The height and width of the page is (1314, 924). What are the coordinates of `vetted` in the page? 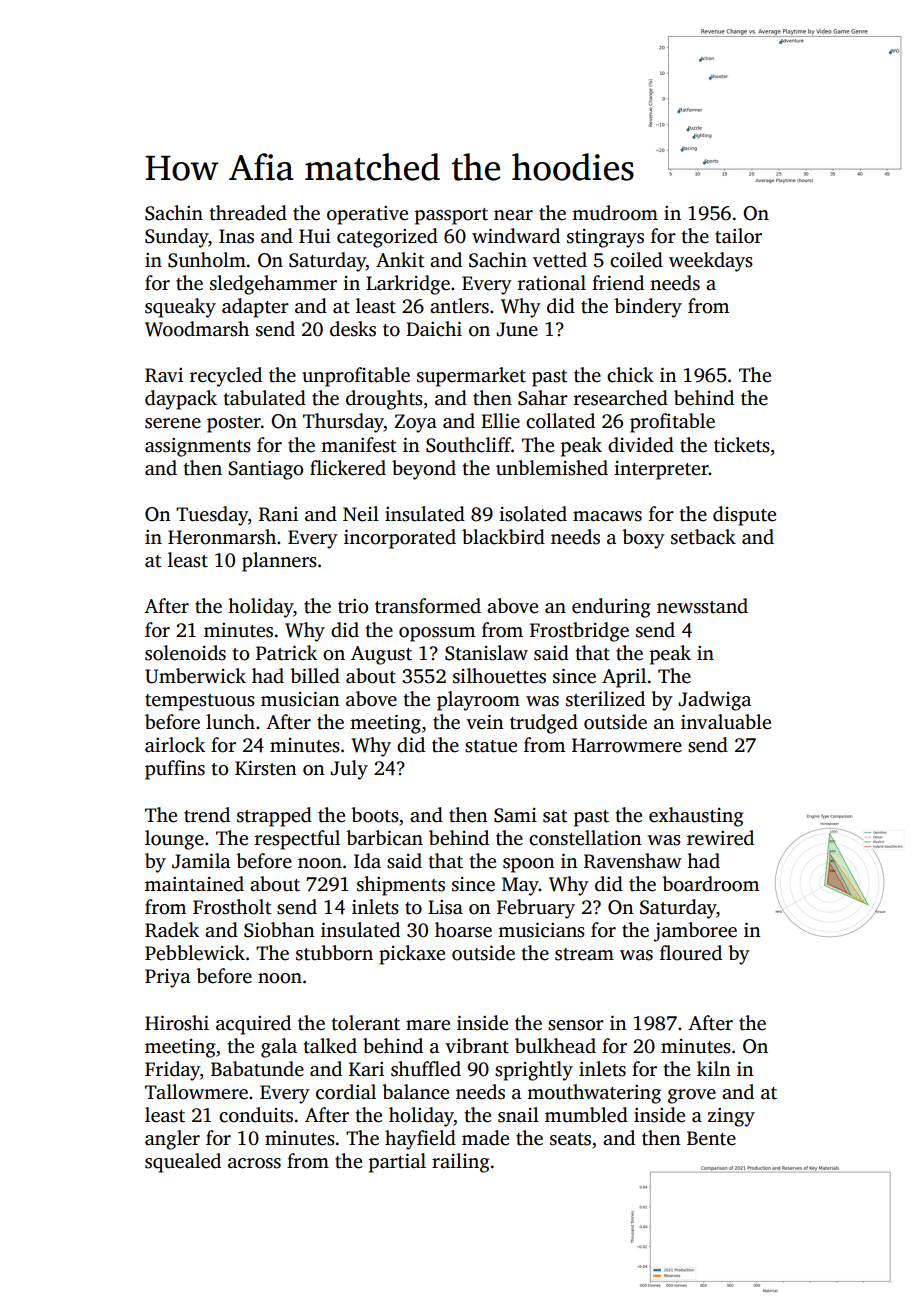 It's located at (560, 260).
